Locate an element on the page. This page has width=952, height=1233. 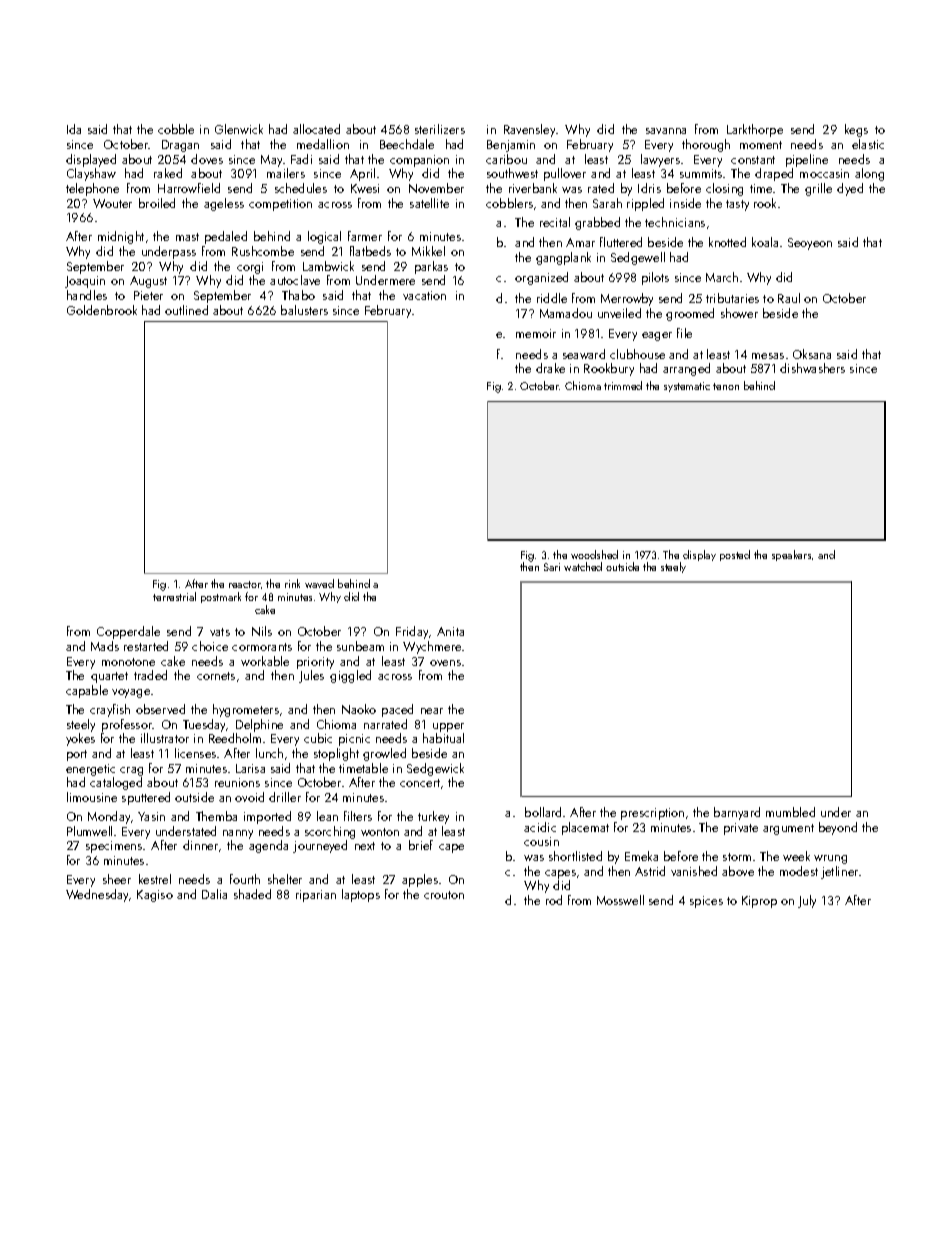
speakers is located at coordinates (791, 555).
